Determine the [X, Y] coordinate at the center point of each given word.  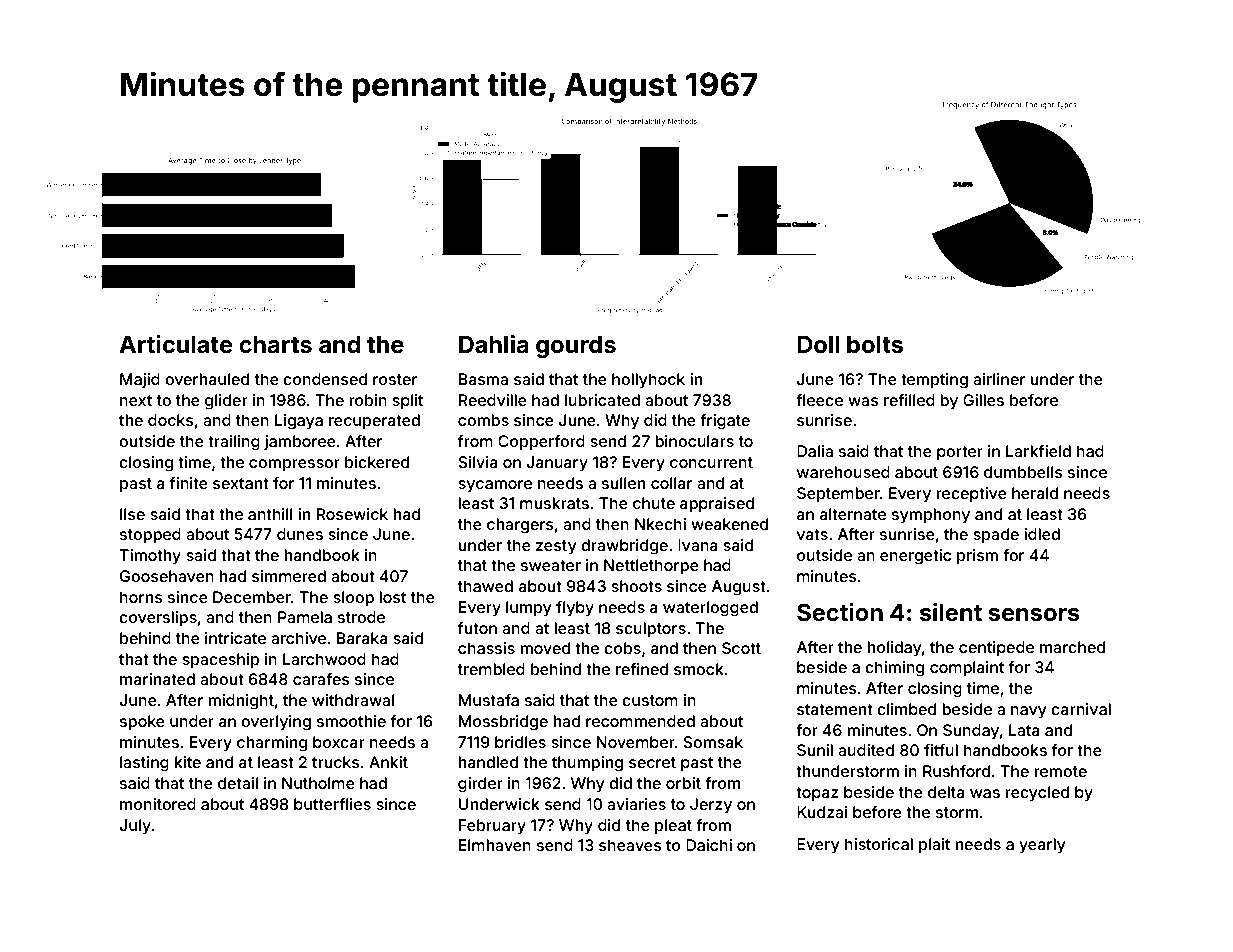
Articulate [176, 344]
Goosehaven [167, 576]
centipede [996, 649]
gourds [576, 347]
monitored [158, 804]
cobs [622, 648]
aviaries [636, 804]
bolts [875, 345]
